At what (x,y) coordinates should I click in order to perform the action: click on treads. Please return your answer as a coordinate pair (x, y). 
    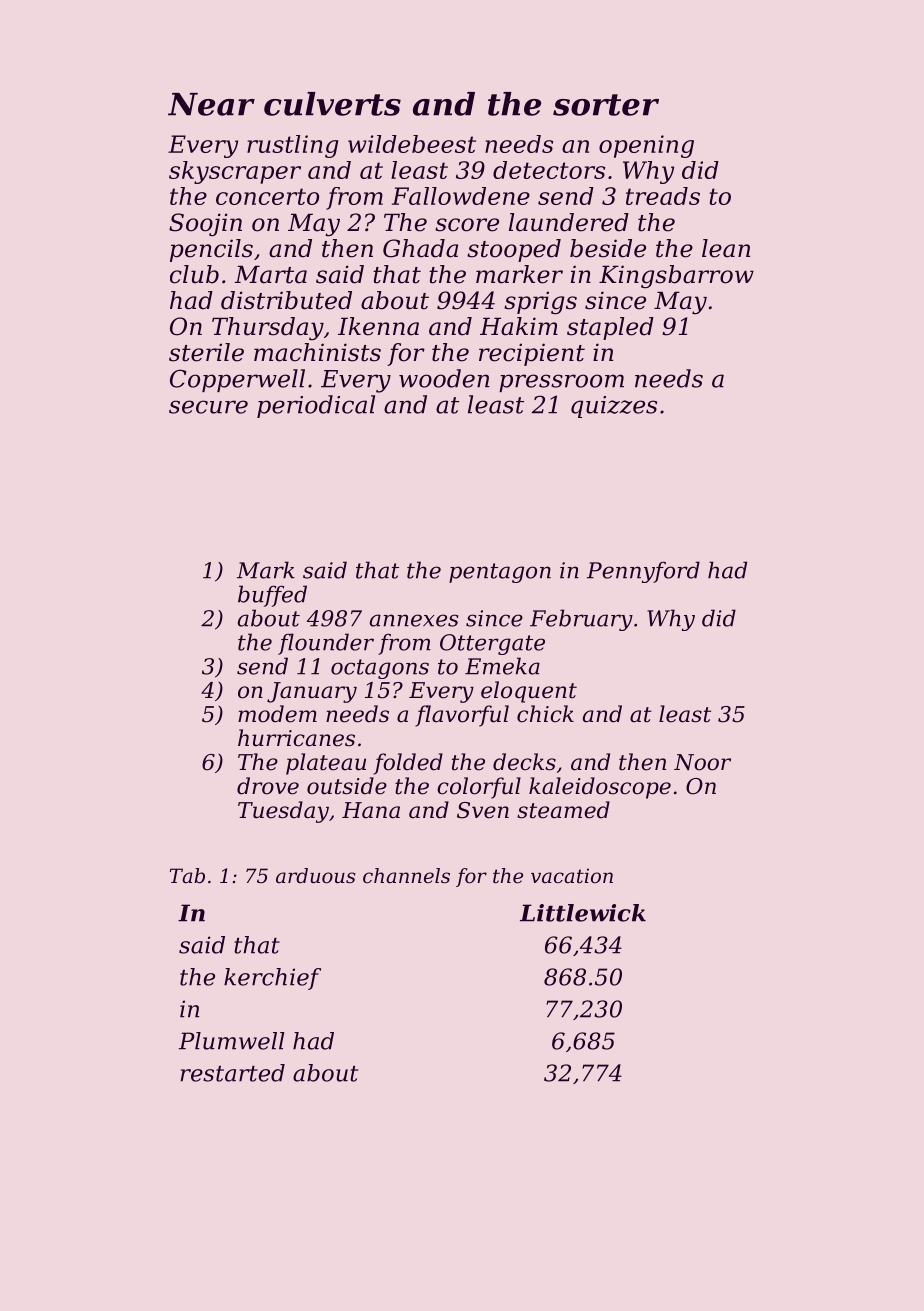
    Looking at the image, I should click on (663, 196).
